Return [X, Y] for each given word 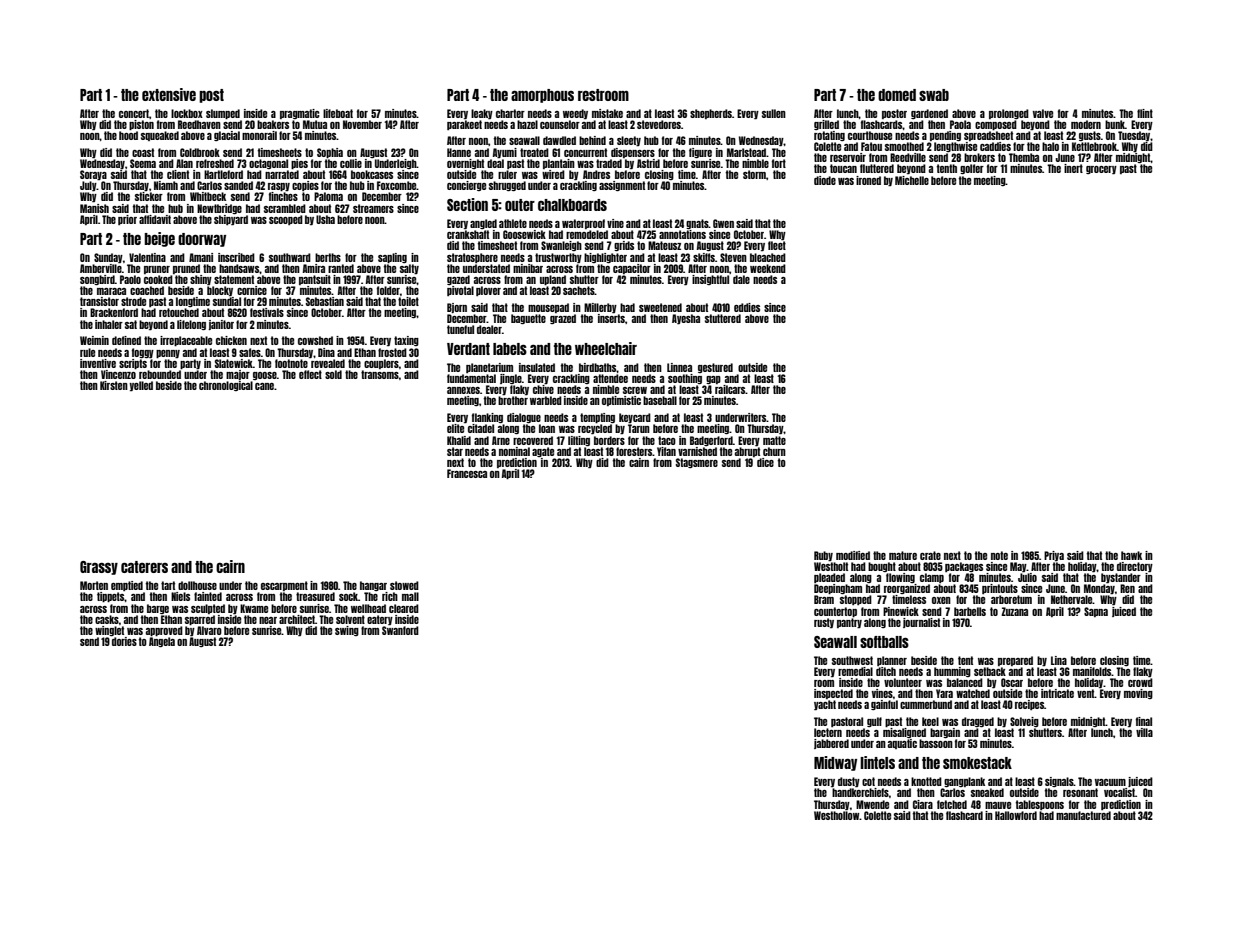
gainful [884, 705]
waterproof [583, 224]
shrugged [507, 186]
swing [347, 631]
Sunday [108, 258]
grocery [1101, 170]
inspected [833, 694]
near [268, 620]
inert [1073, 168]
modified [853, 555]
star [455, 451]
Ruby [823, 556]
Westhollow [837, 815]
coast [143, 152]
